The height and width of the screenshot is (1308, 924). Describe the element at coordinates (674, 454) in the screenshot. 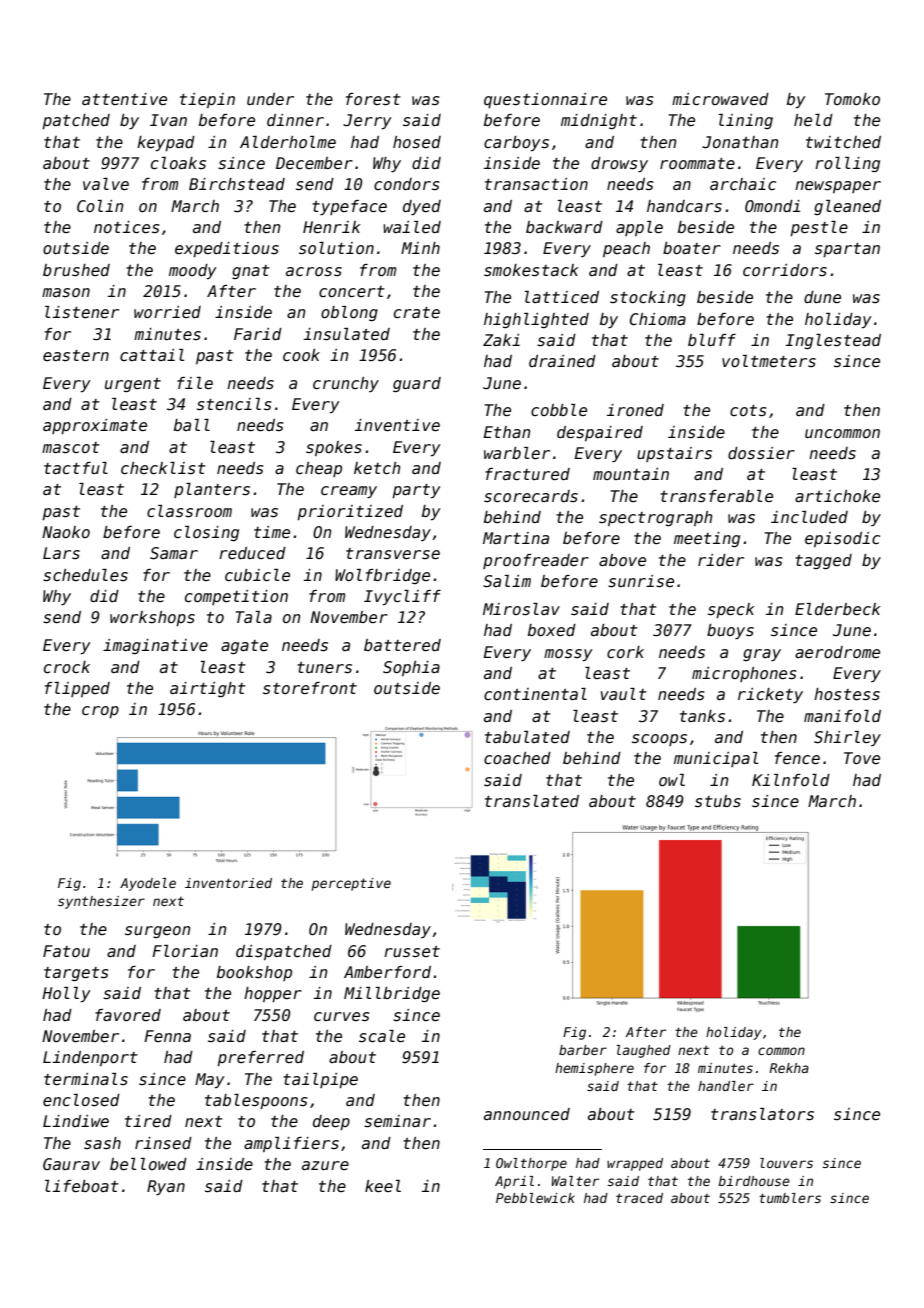

I see `upstairs` at that location.
